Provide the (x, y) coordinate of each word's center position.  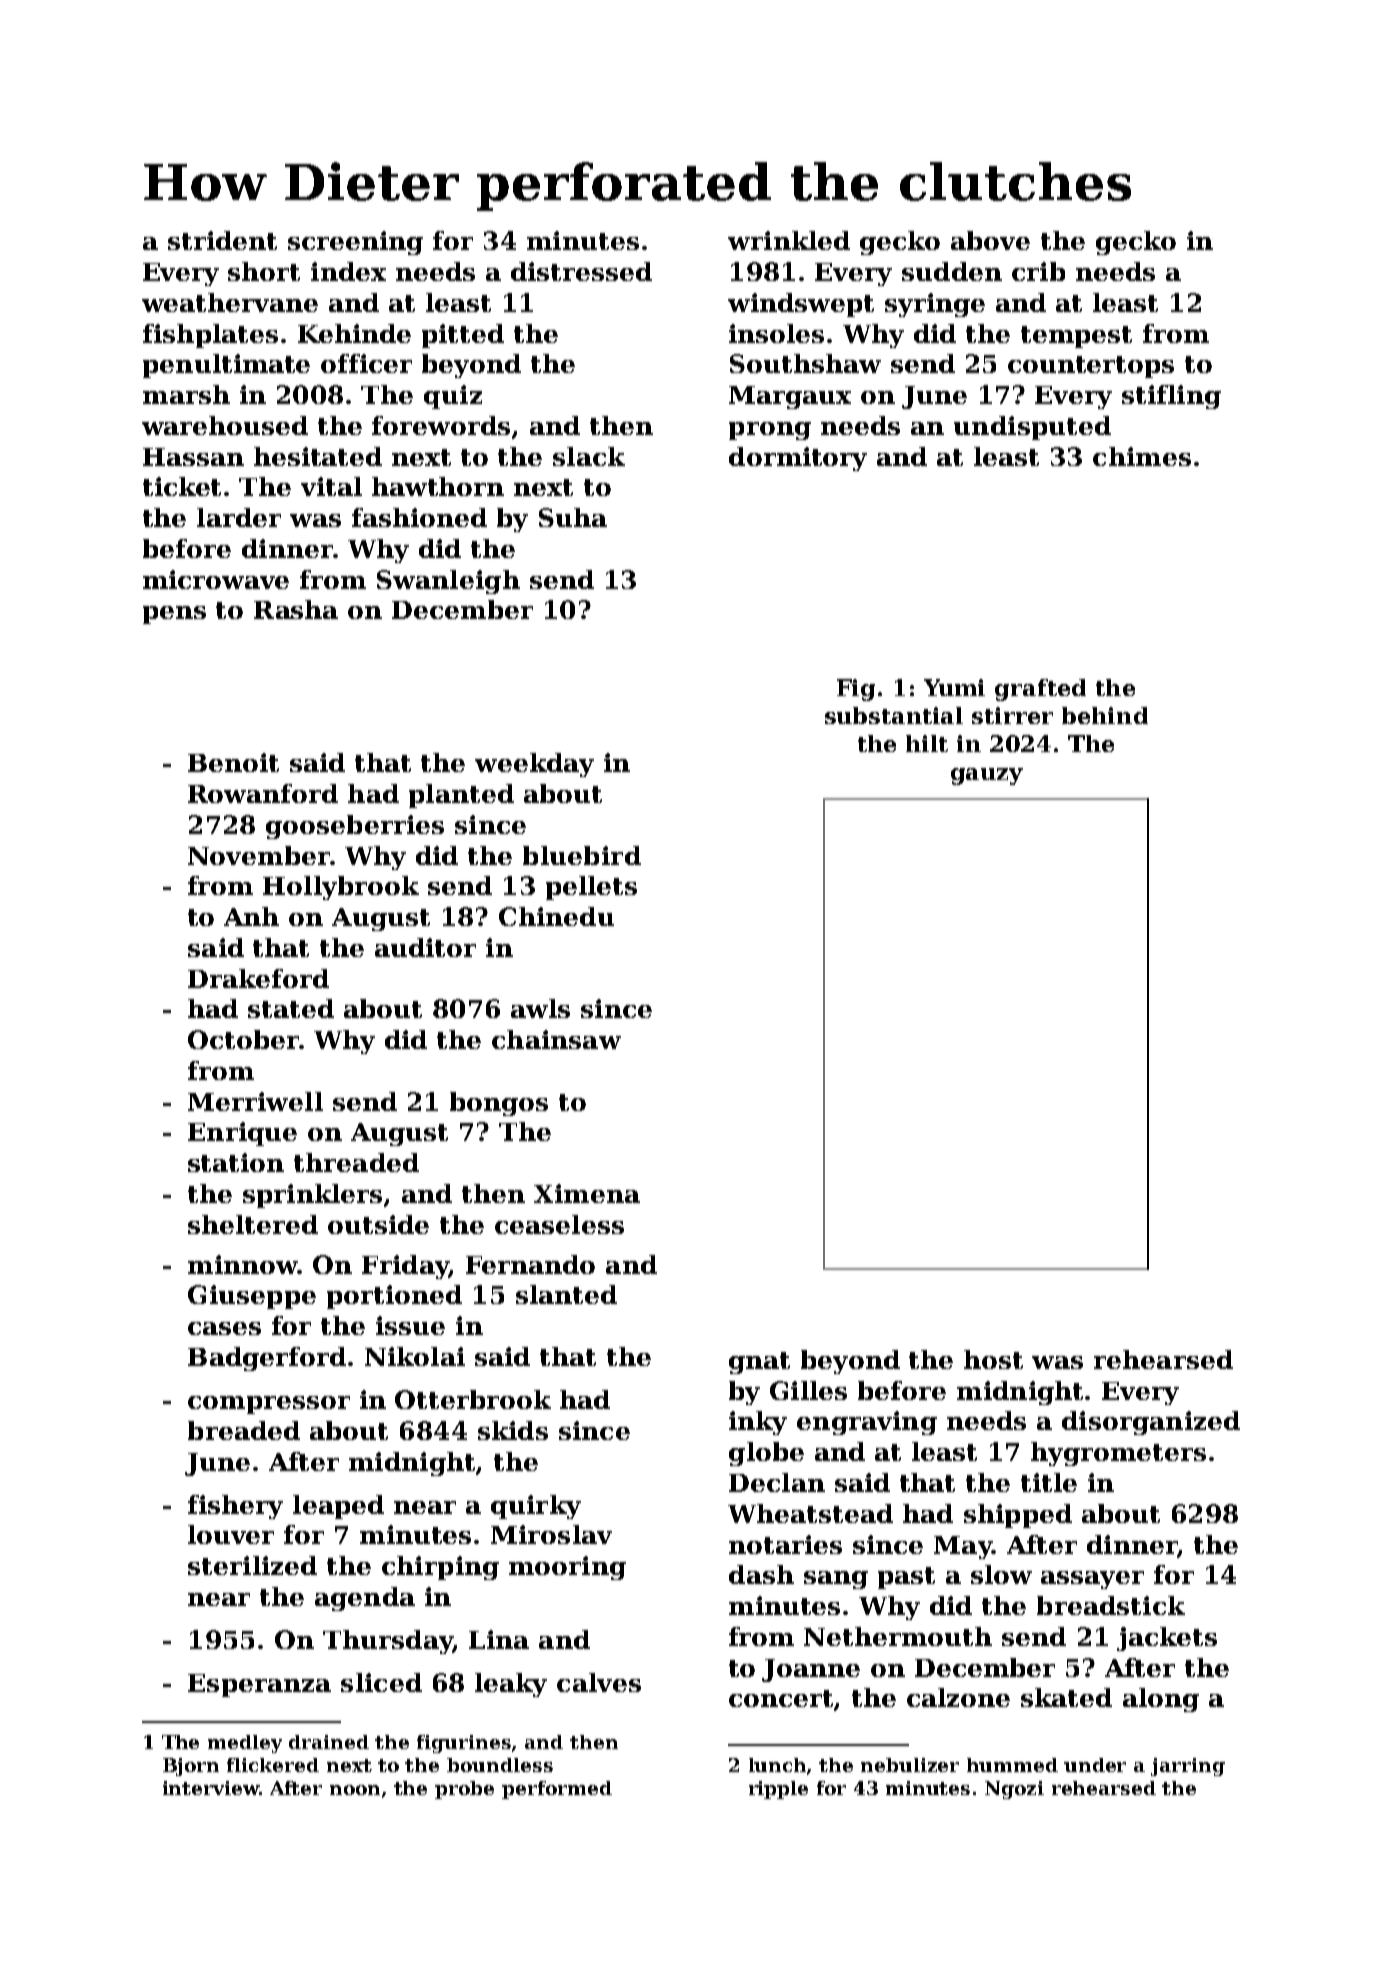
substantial (894, 715)
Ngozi (1014, 1790)
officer (366, 363)
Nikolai (415, 1356)
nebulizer (910, 1765)
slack (589, 456)
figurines (464, 1744)
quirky (536, 1507)
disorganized (1151, 1423)
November (259, 855)
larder (239, 517)
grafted (1040, 690)
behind (1105, 715)
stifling (1171, 397)
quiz (453, 397)
